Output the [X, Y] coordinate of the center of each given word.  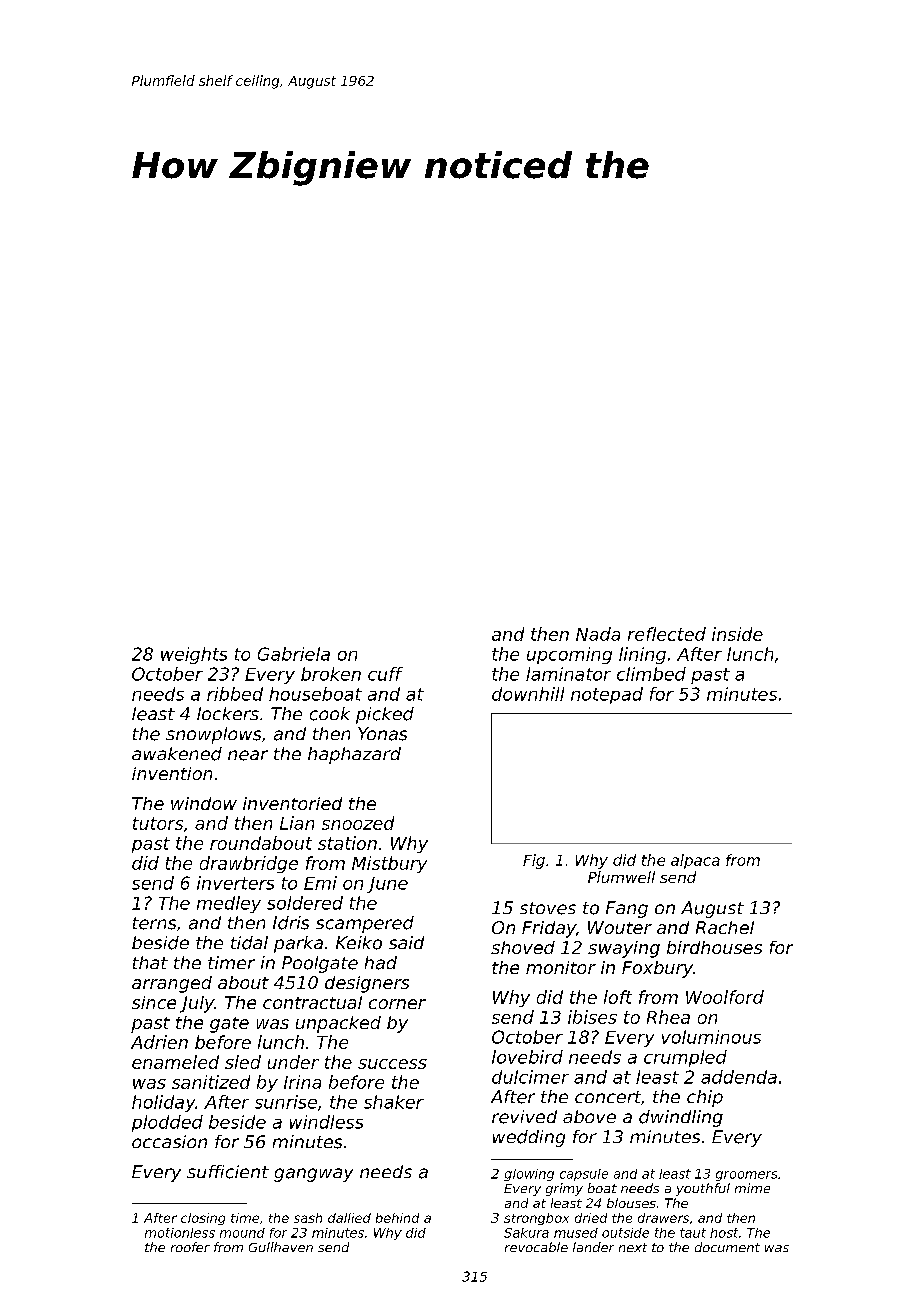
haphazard [354, 755]
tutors [158, 823]
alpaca [695, 861]
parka [298, 944]
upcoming [569, 655]
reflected [667, 634]
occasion [169, 1141]
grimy [564, 1189]
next [633, 1247]
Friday [549, 929]
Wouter [620, 927]
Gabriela [294, 654]
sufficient [228, 1172]
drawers [663, 1218]
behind [397, 1218]
